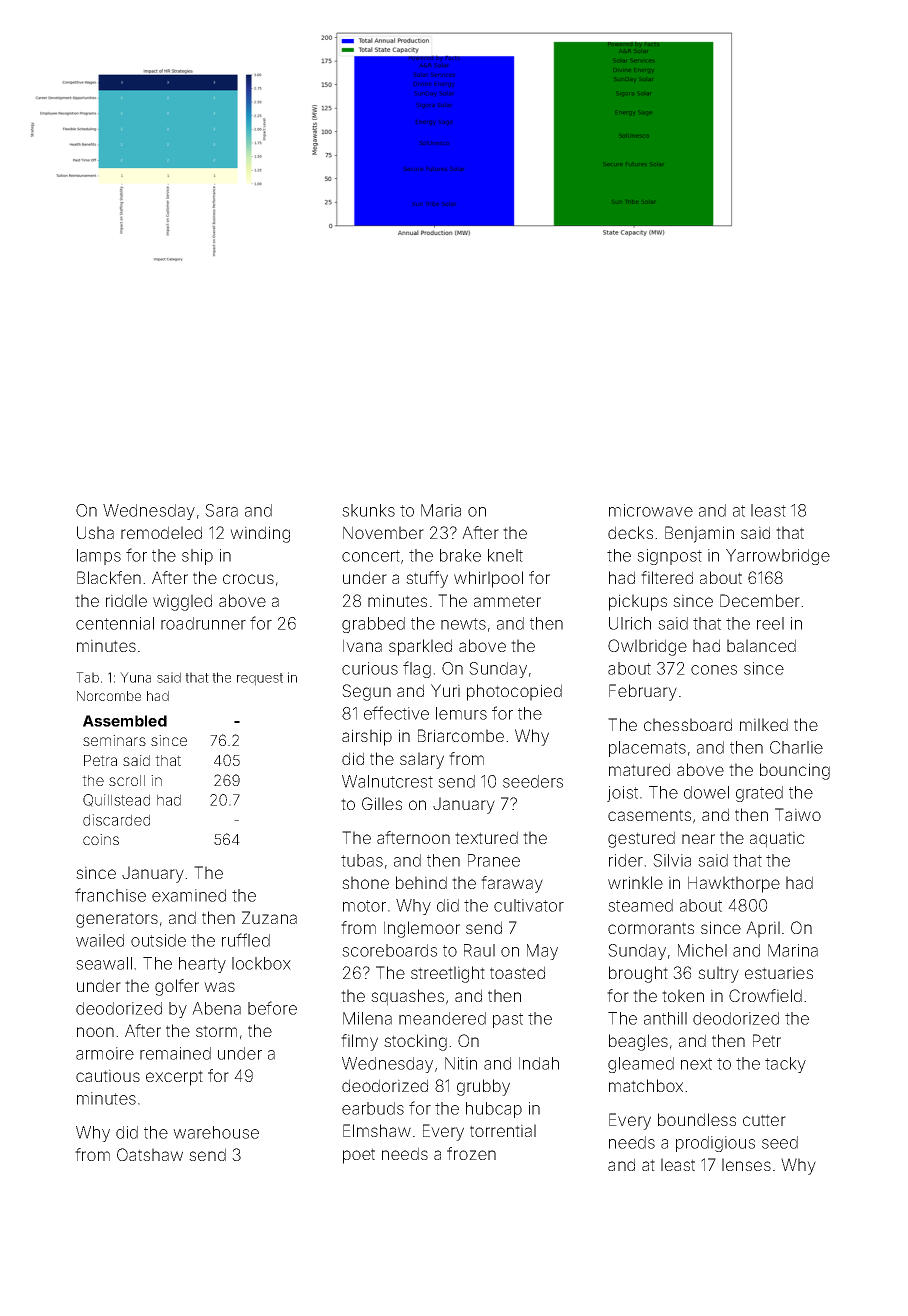 Image resolution: width=908 pixels, height=1316 pixels. Describe the element at coordinates (793, 950) in the screenshot. I see `Marina` at that location.
